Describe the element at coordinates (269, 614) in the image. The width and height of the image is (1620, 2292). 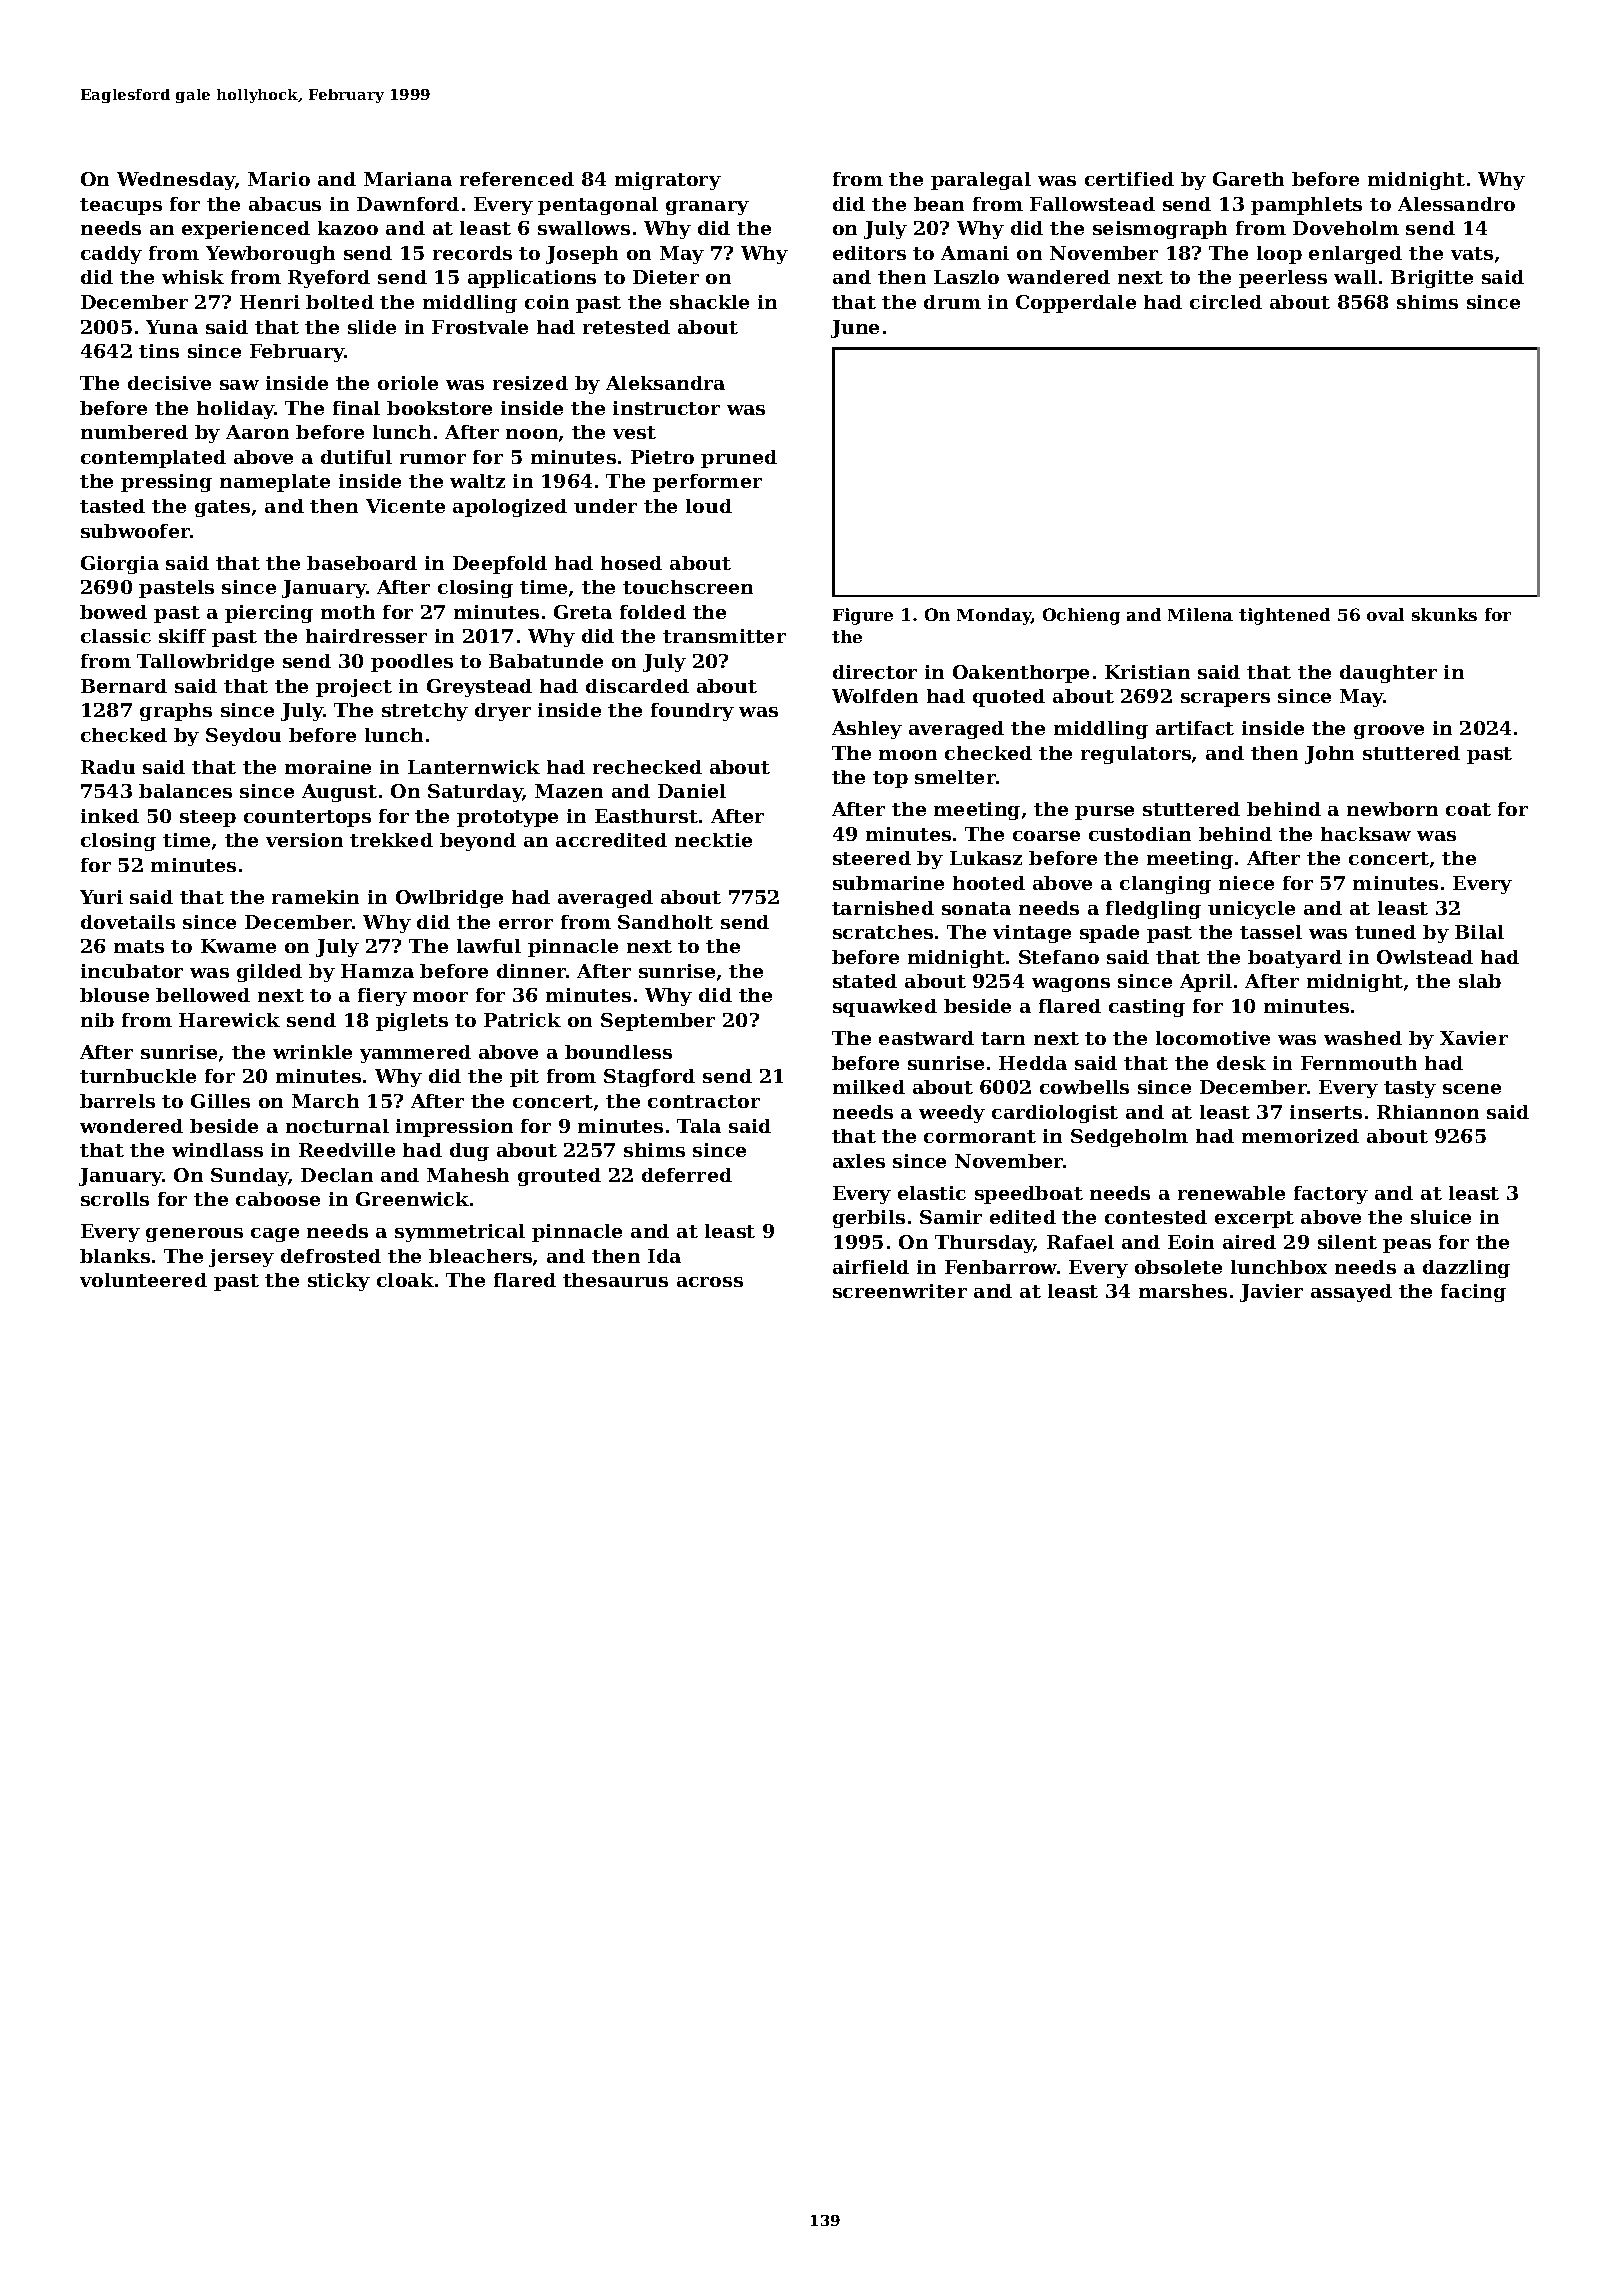
I see `piercing` at that location.
